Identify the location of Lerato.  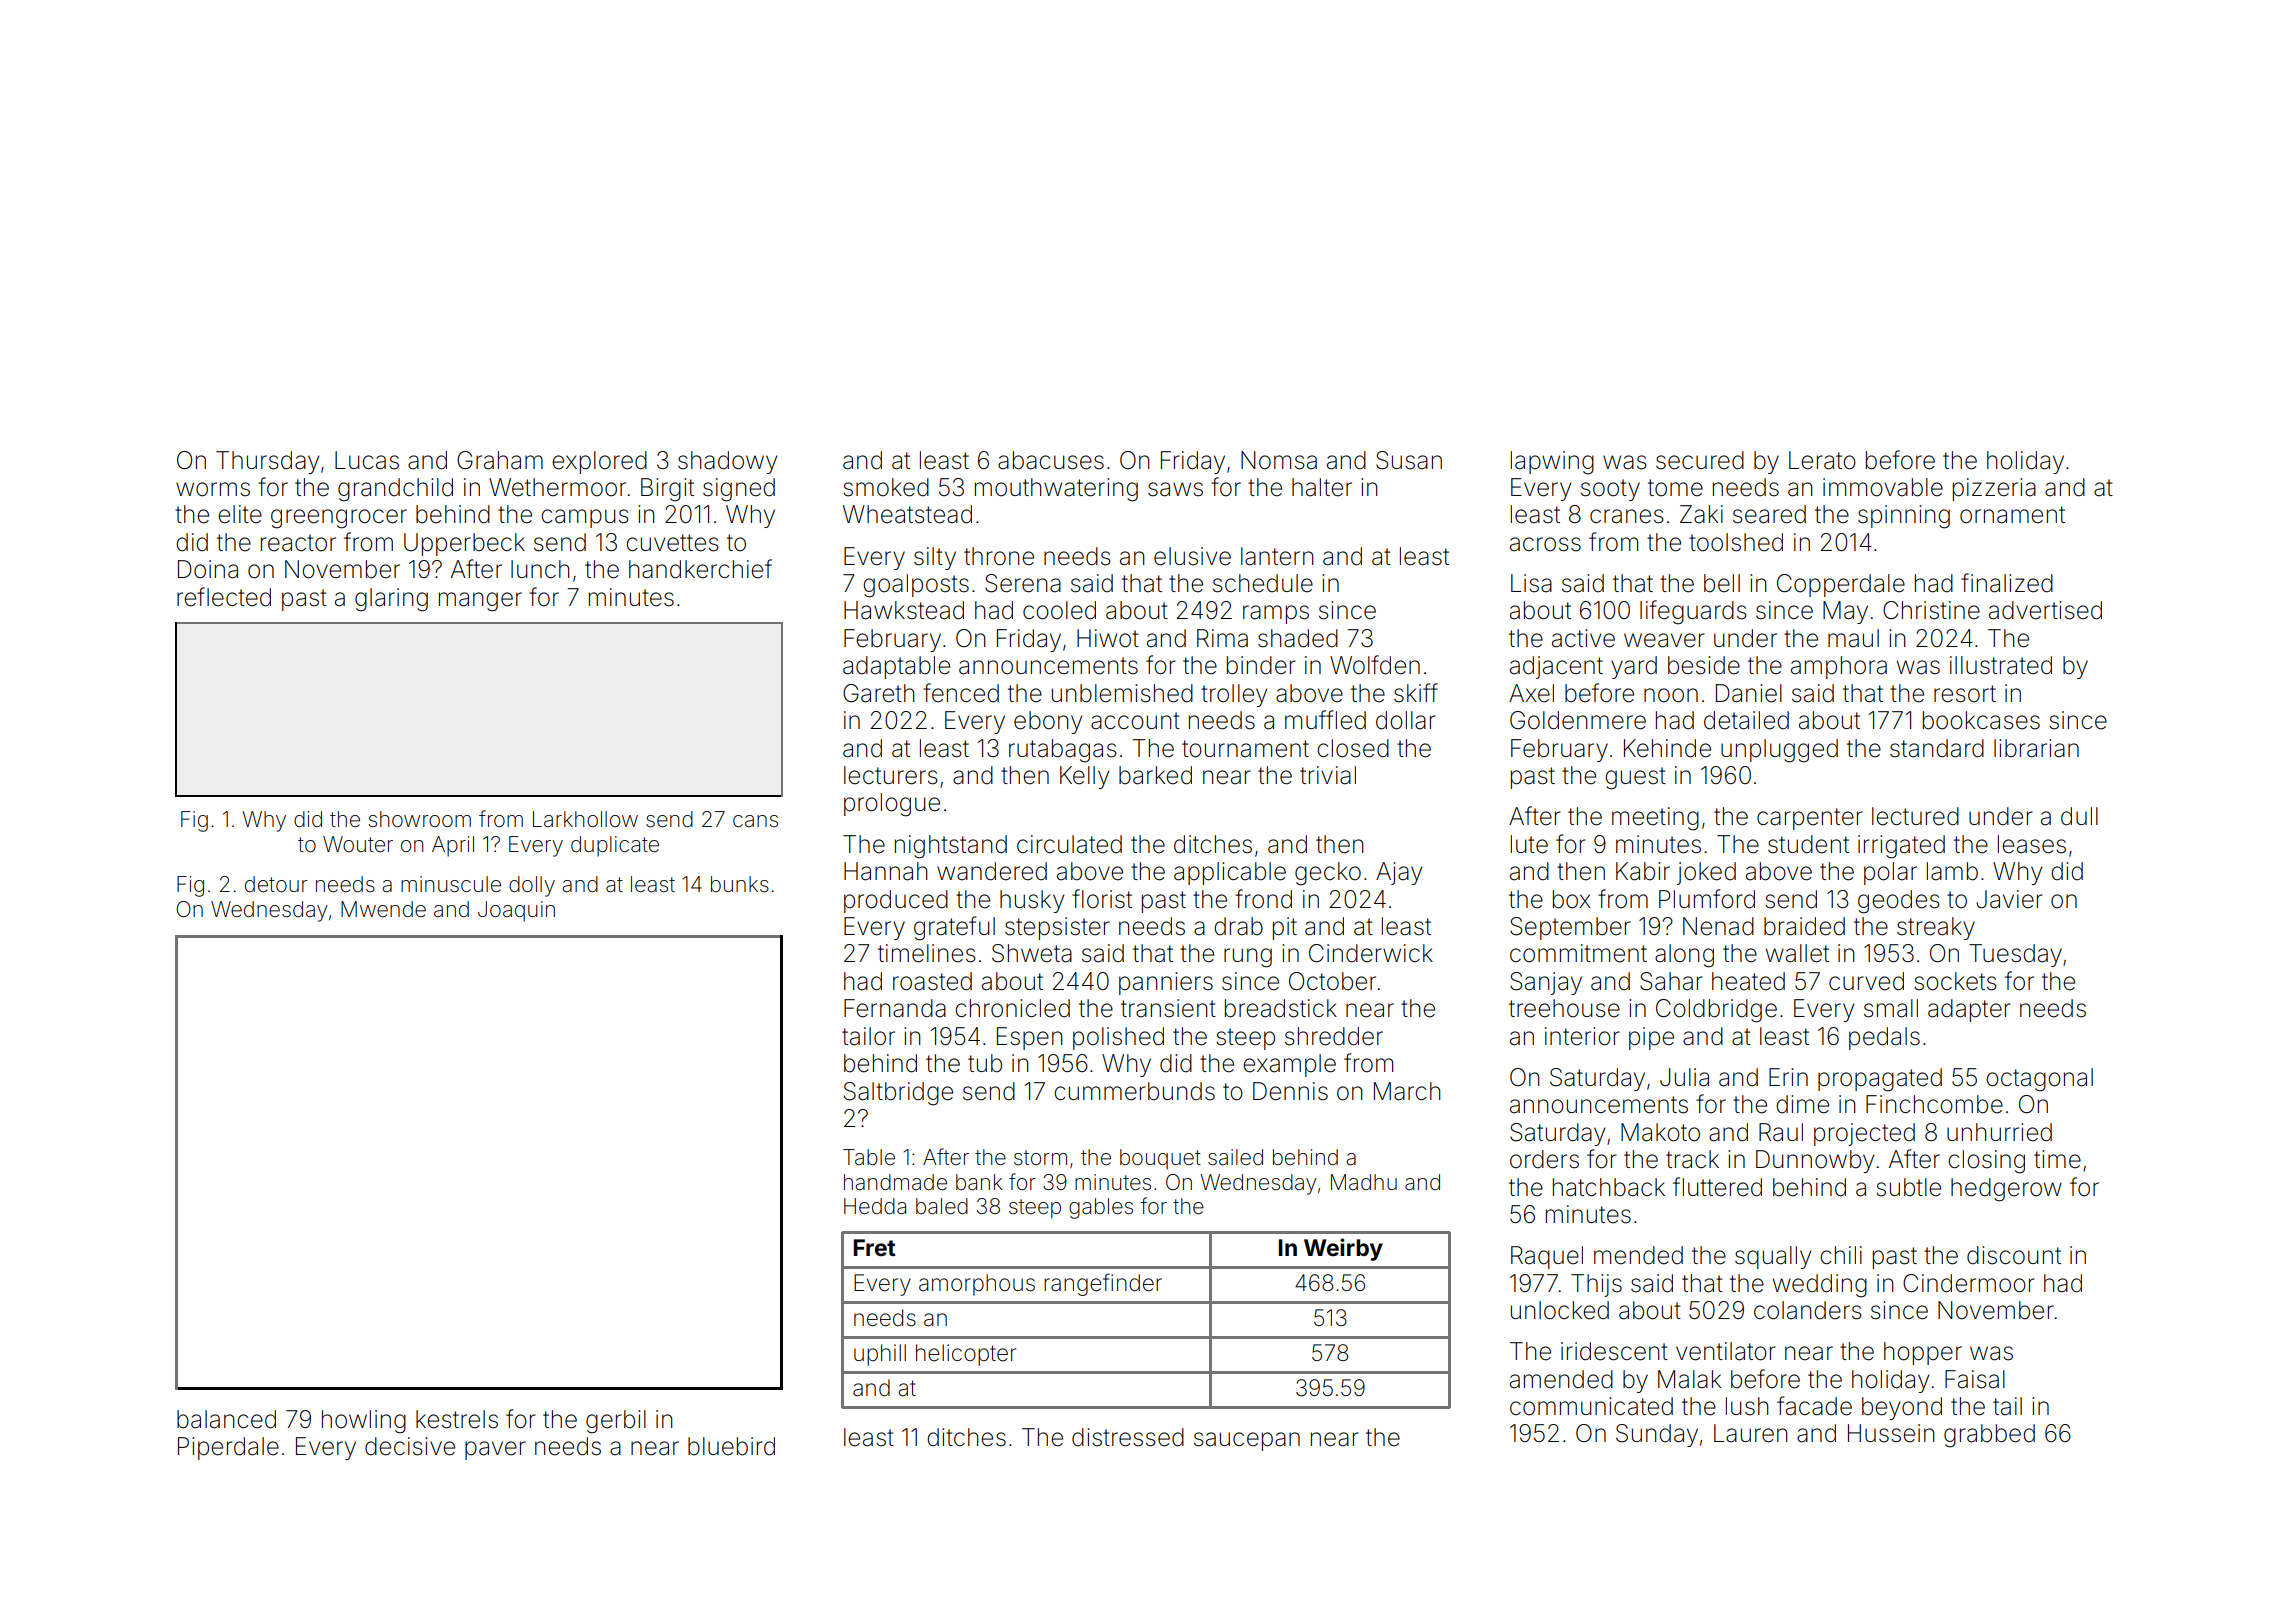
(1822, 460).
